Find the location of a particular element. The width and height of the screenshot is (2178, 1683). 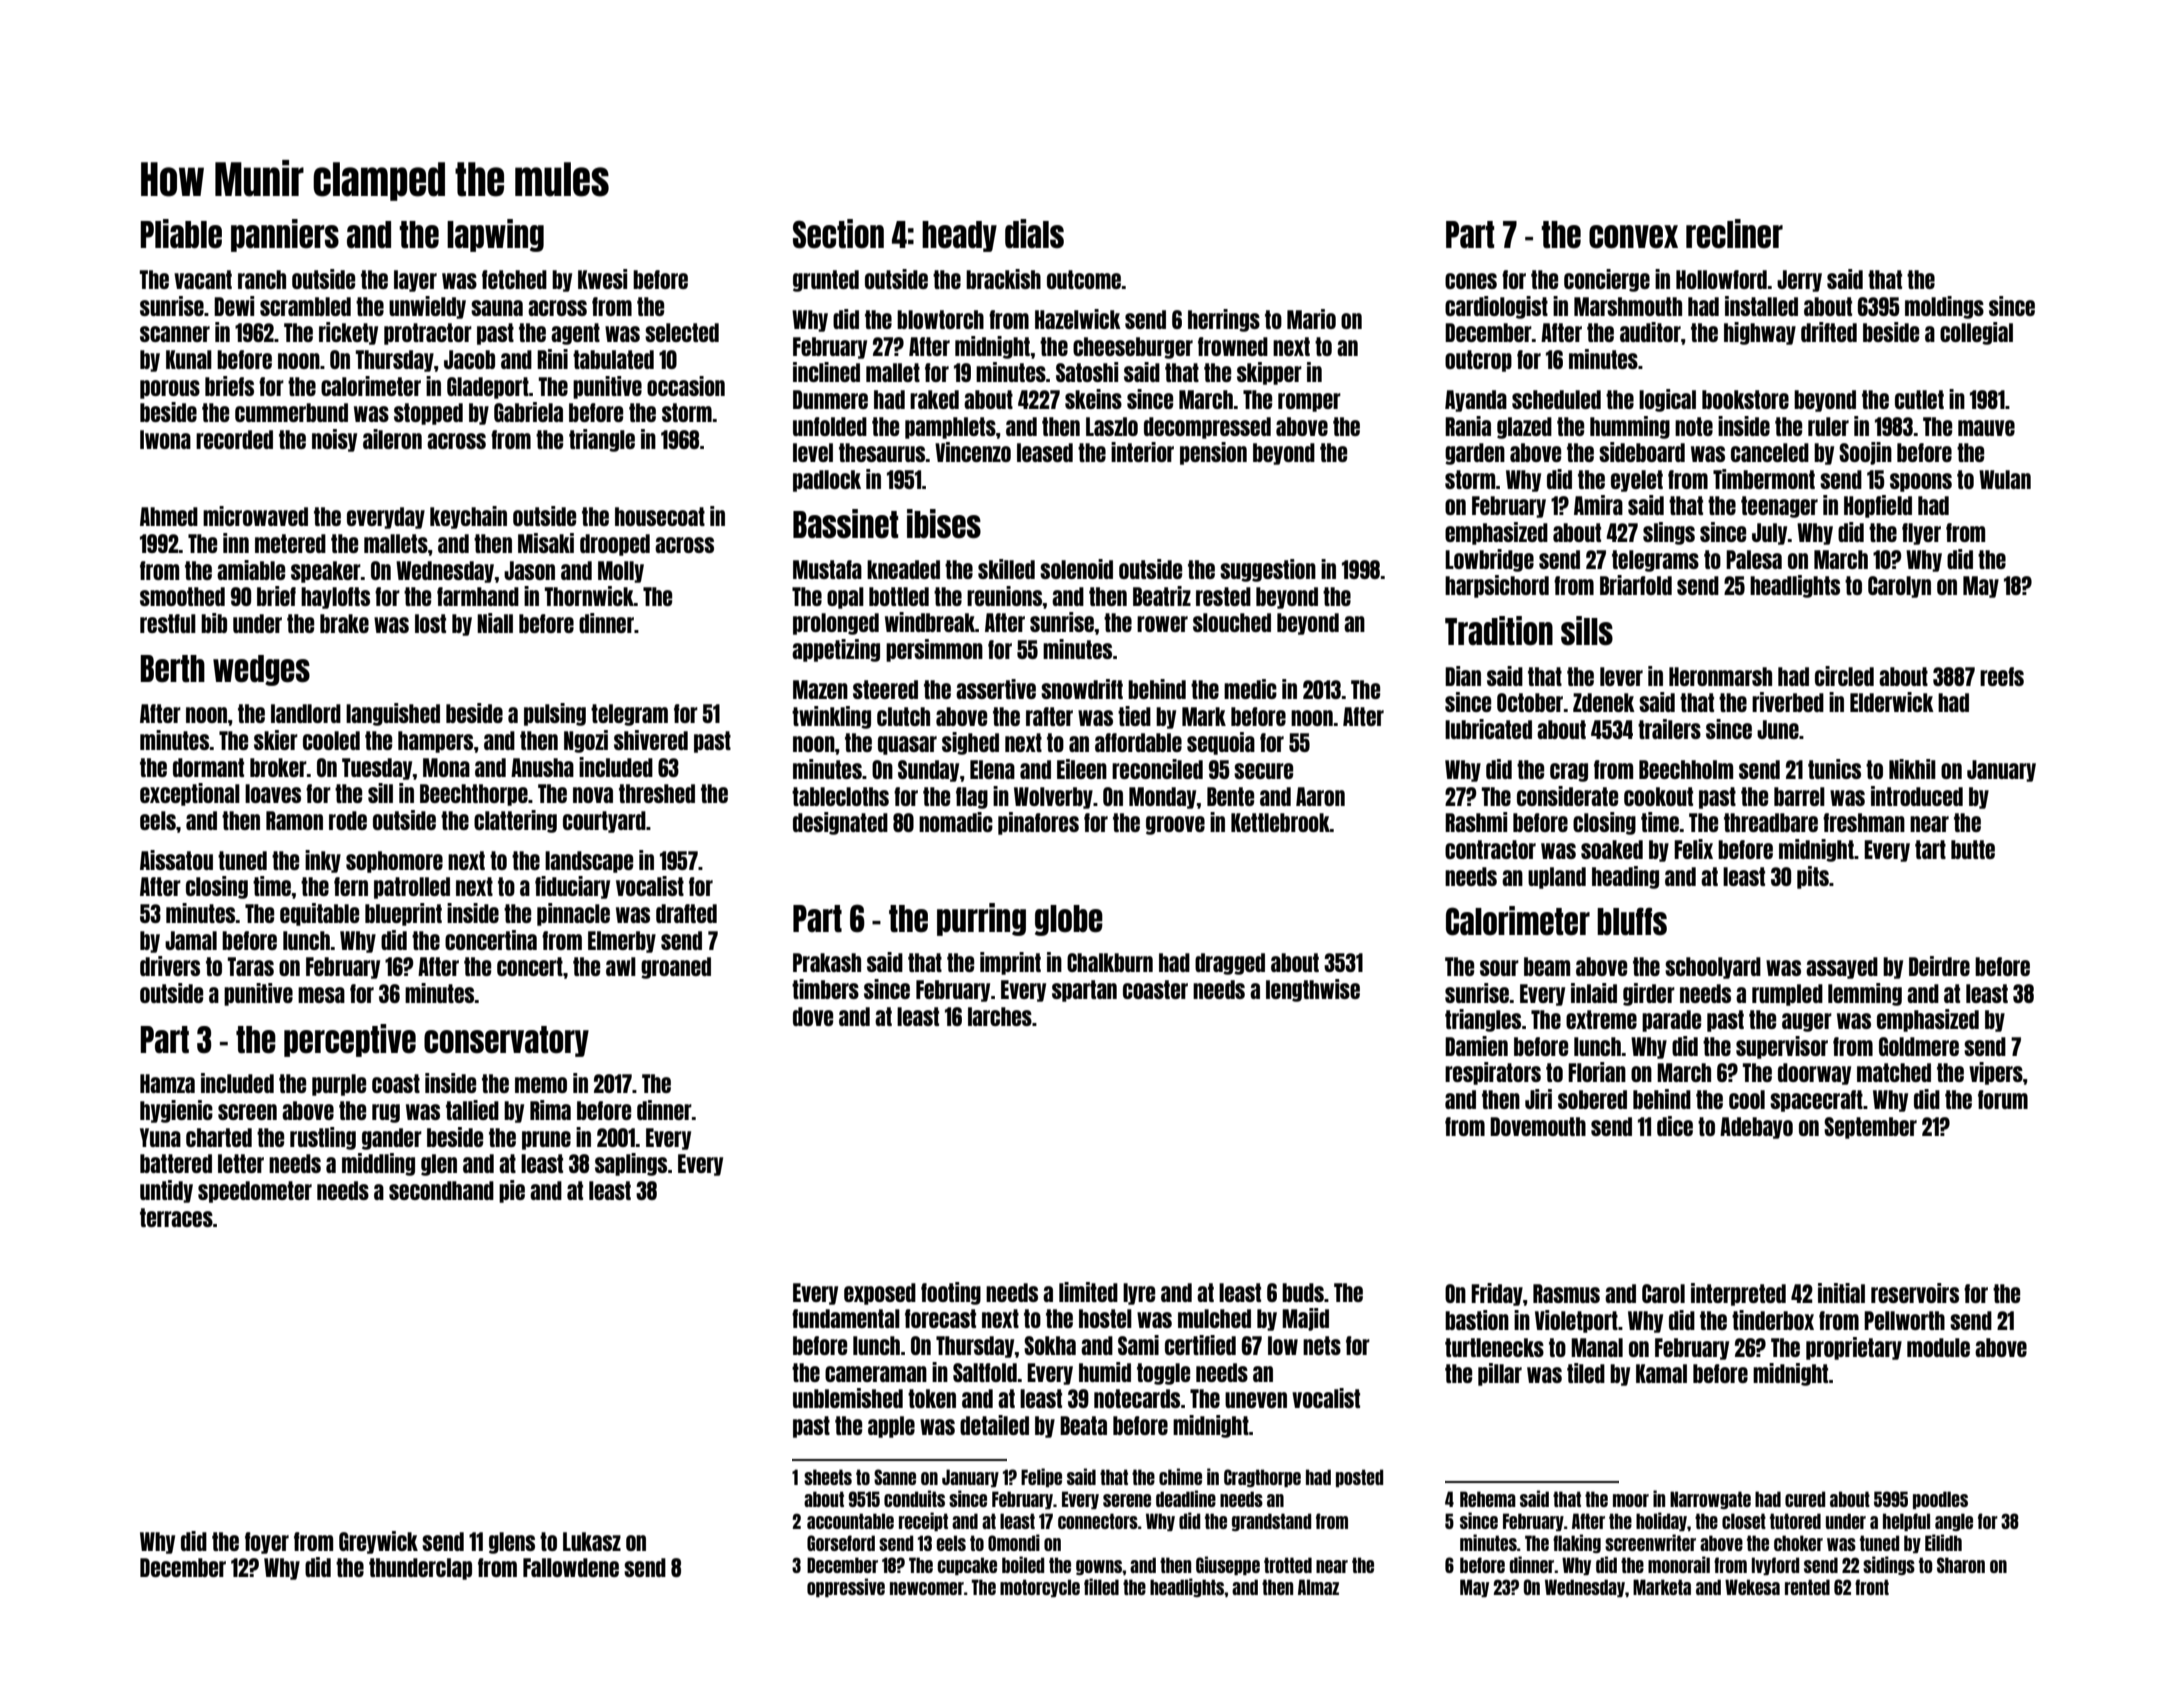

Mona is located at coordinates (446, 767).
